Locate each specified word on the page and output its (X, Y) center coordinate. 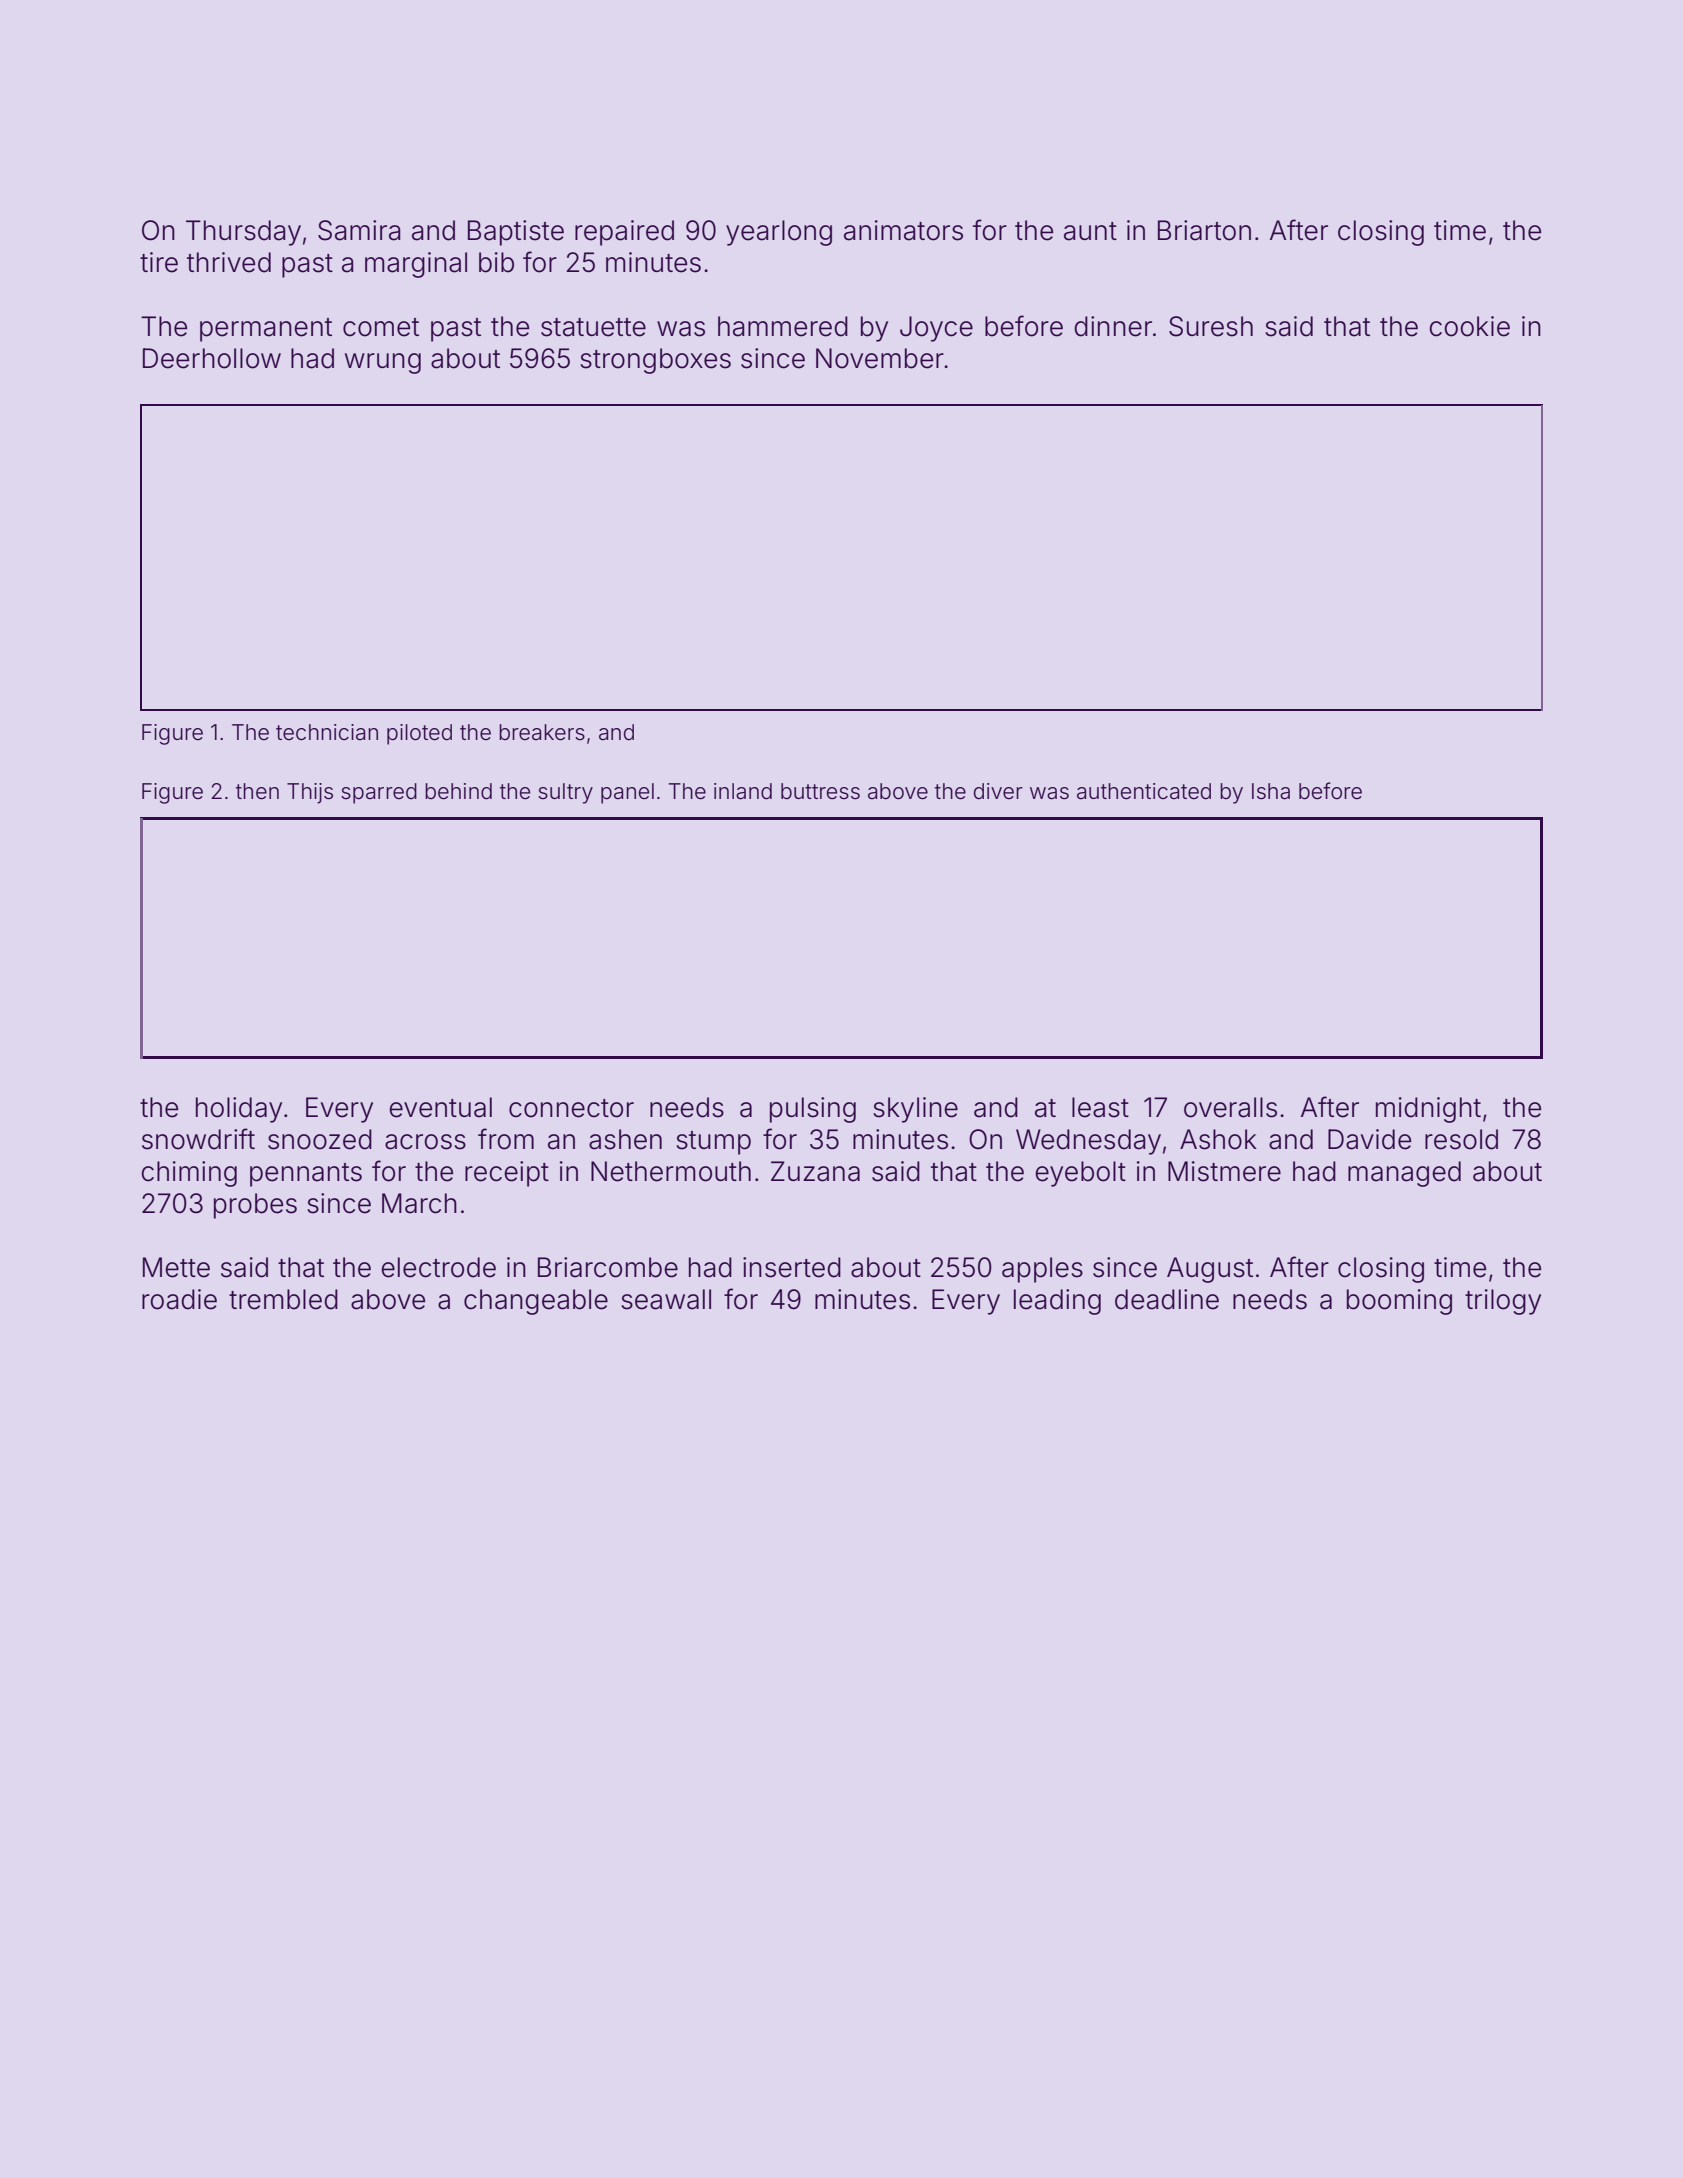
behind (458, 791)
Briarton (1204, 230)
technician (327, 732)
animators (903, 230)
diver (998, 791)
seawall (666, 1299)
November (880, 358)
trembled (283, 1299)
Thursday (243, 233)
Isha (1271, 791)
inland (743, 791)
